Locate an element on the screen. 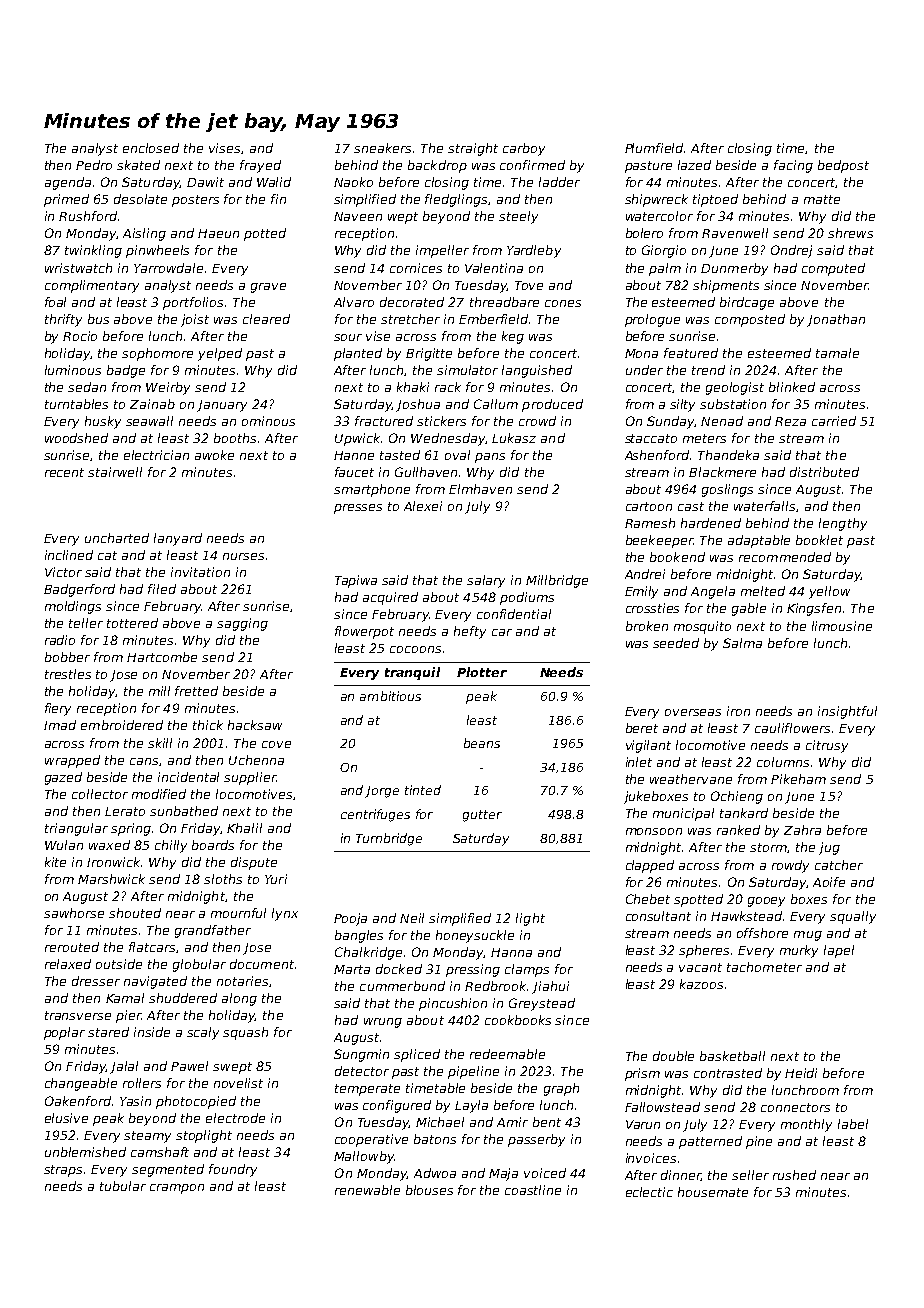  booths is located at coordinates (235, 438).
